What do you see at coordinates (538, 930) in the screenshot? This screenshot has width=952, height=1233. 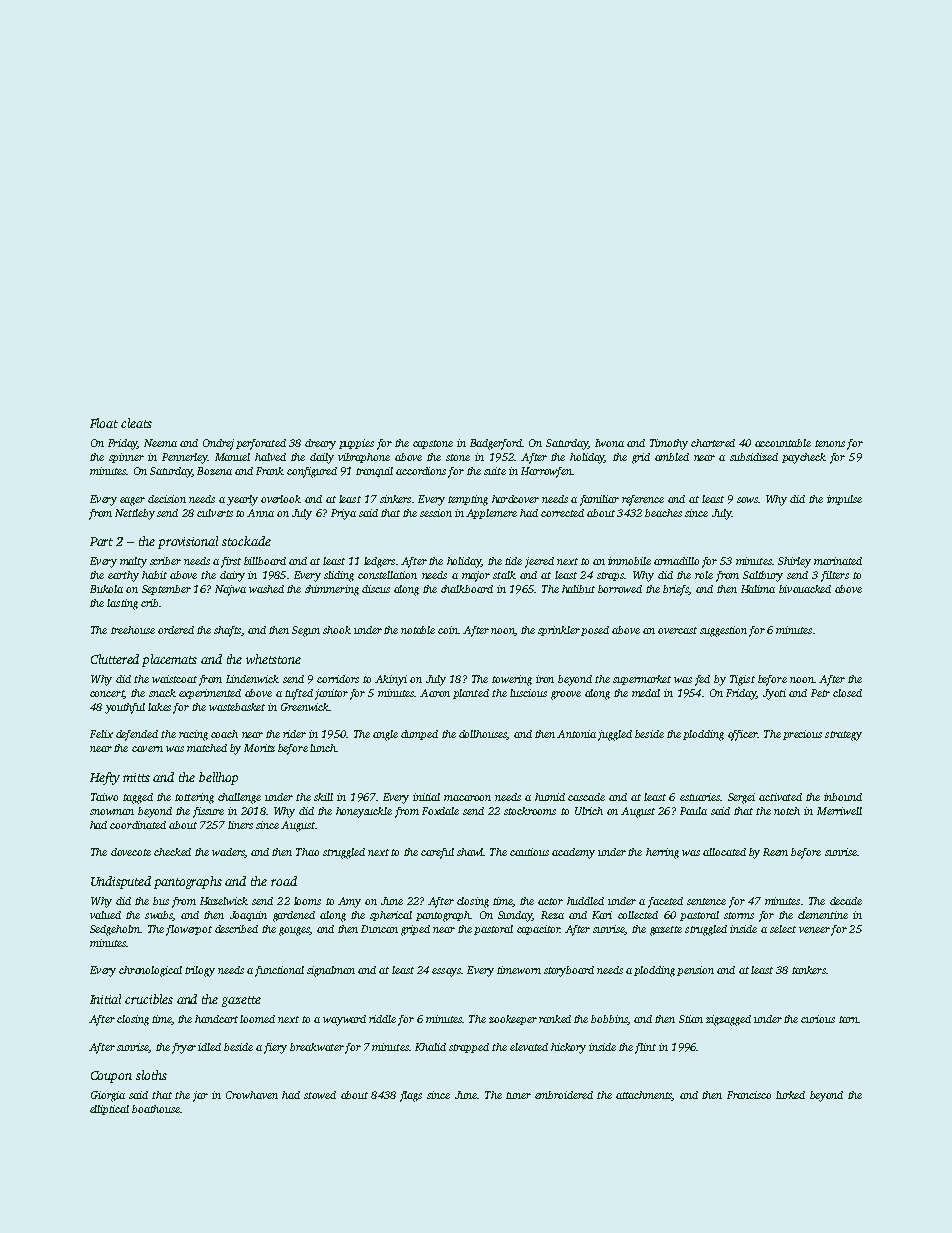 I see `capacitor` at bounding box center [538, 930].
